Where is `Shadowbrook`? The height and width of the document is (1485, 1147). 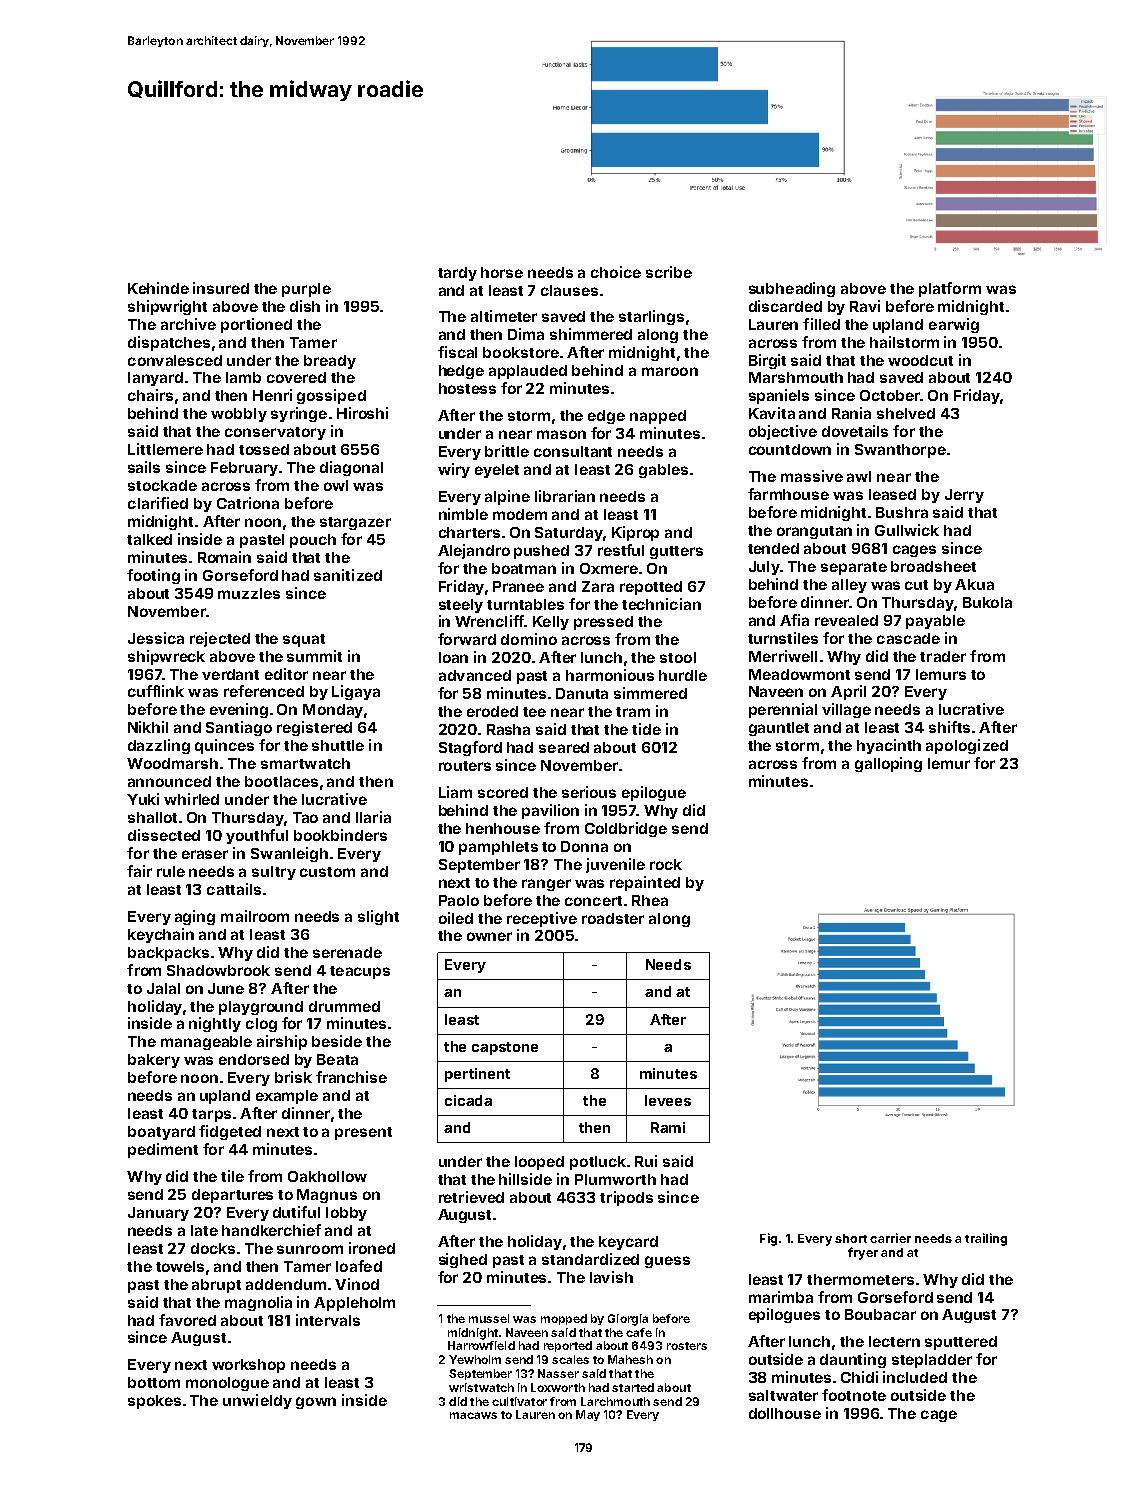
Shadowbrook is located at coordinates (218, 970).
